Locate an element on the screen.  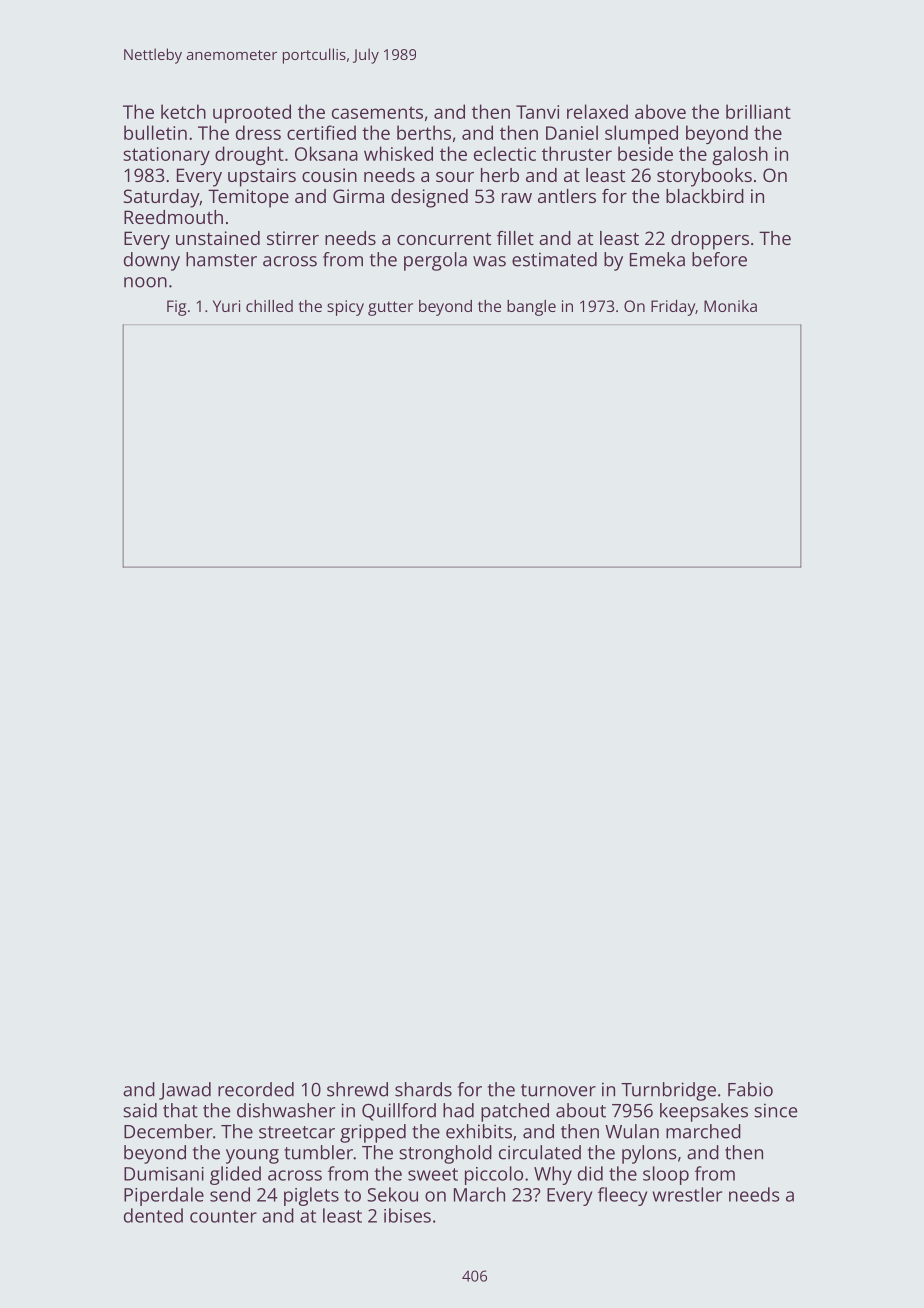
Monika is located at coordinates (730, 306).
